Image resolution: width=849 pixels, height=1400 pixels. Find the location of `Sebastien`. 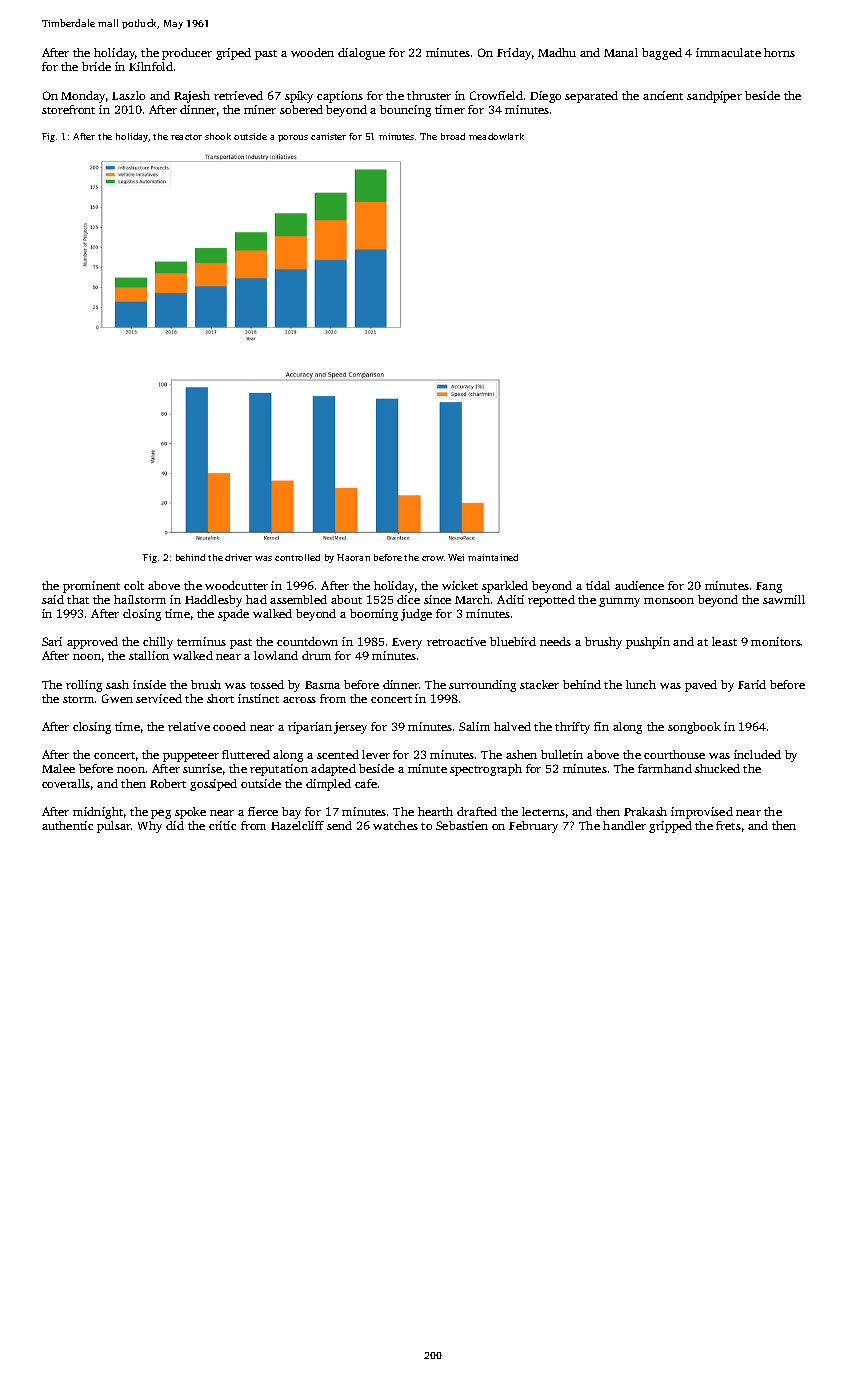

Sebastien is located at coordinates (462, 825).
